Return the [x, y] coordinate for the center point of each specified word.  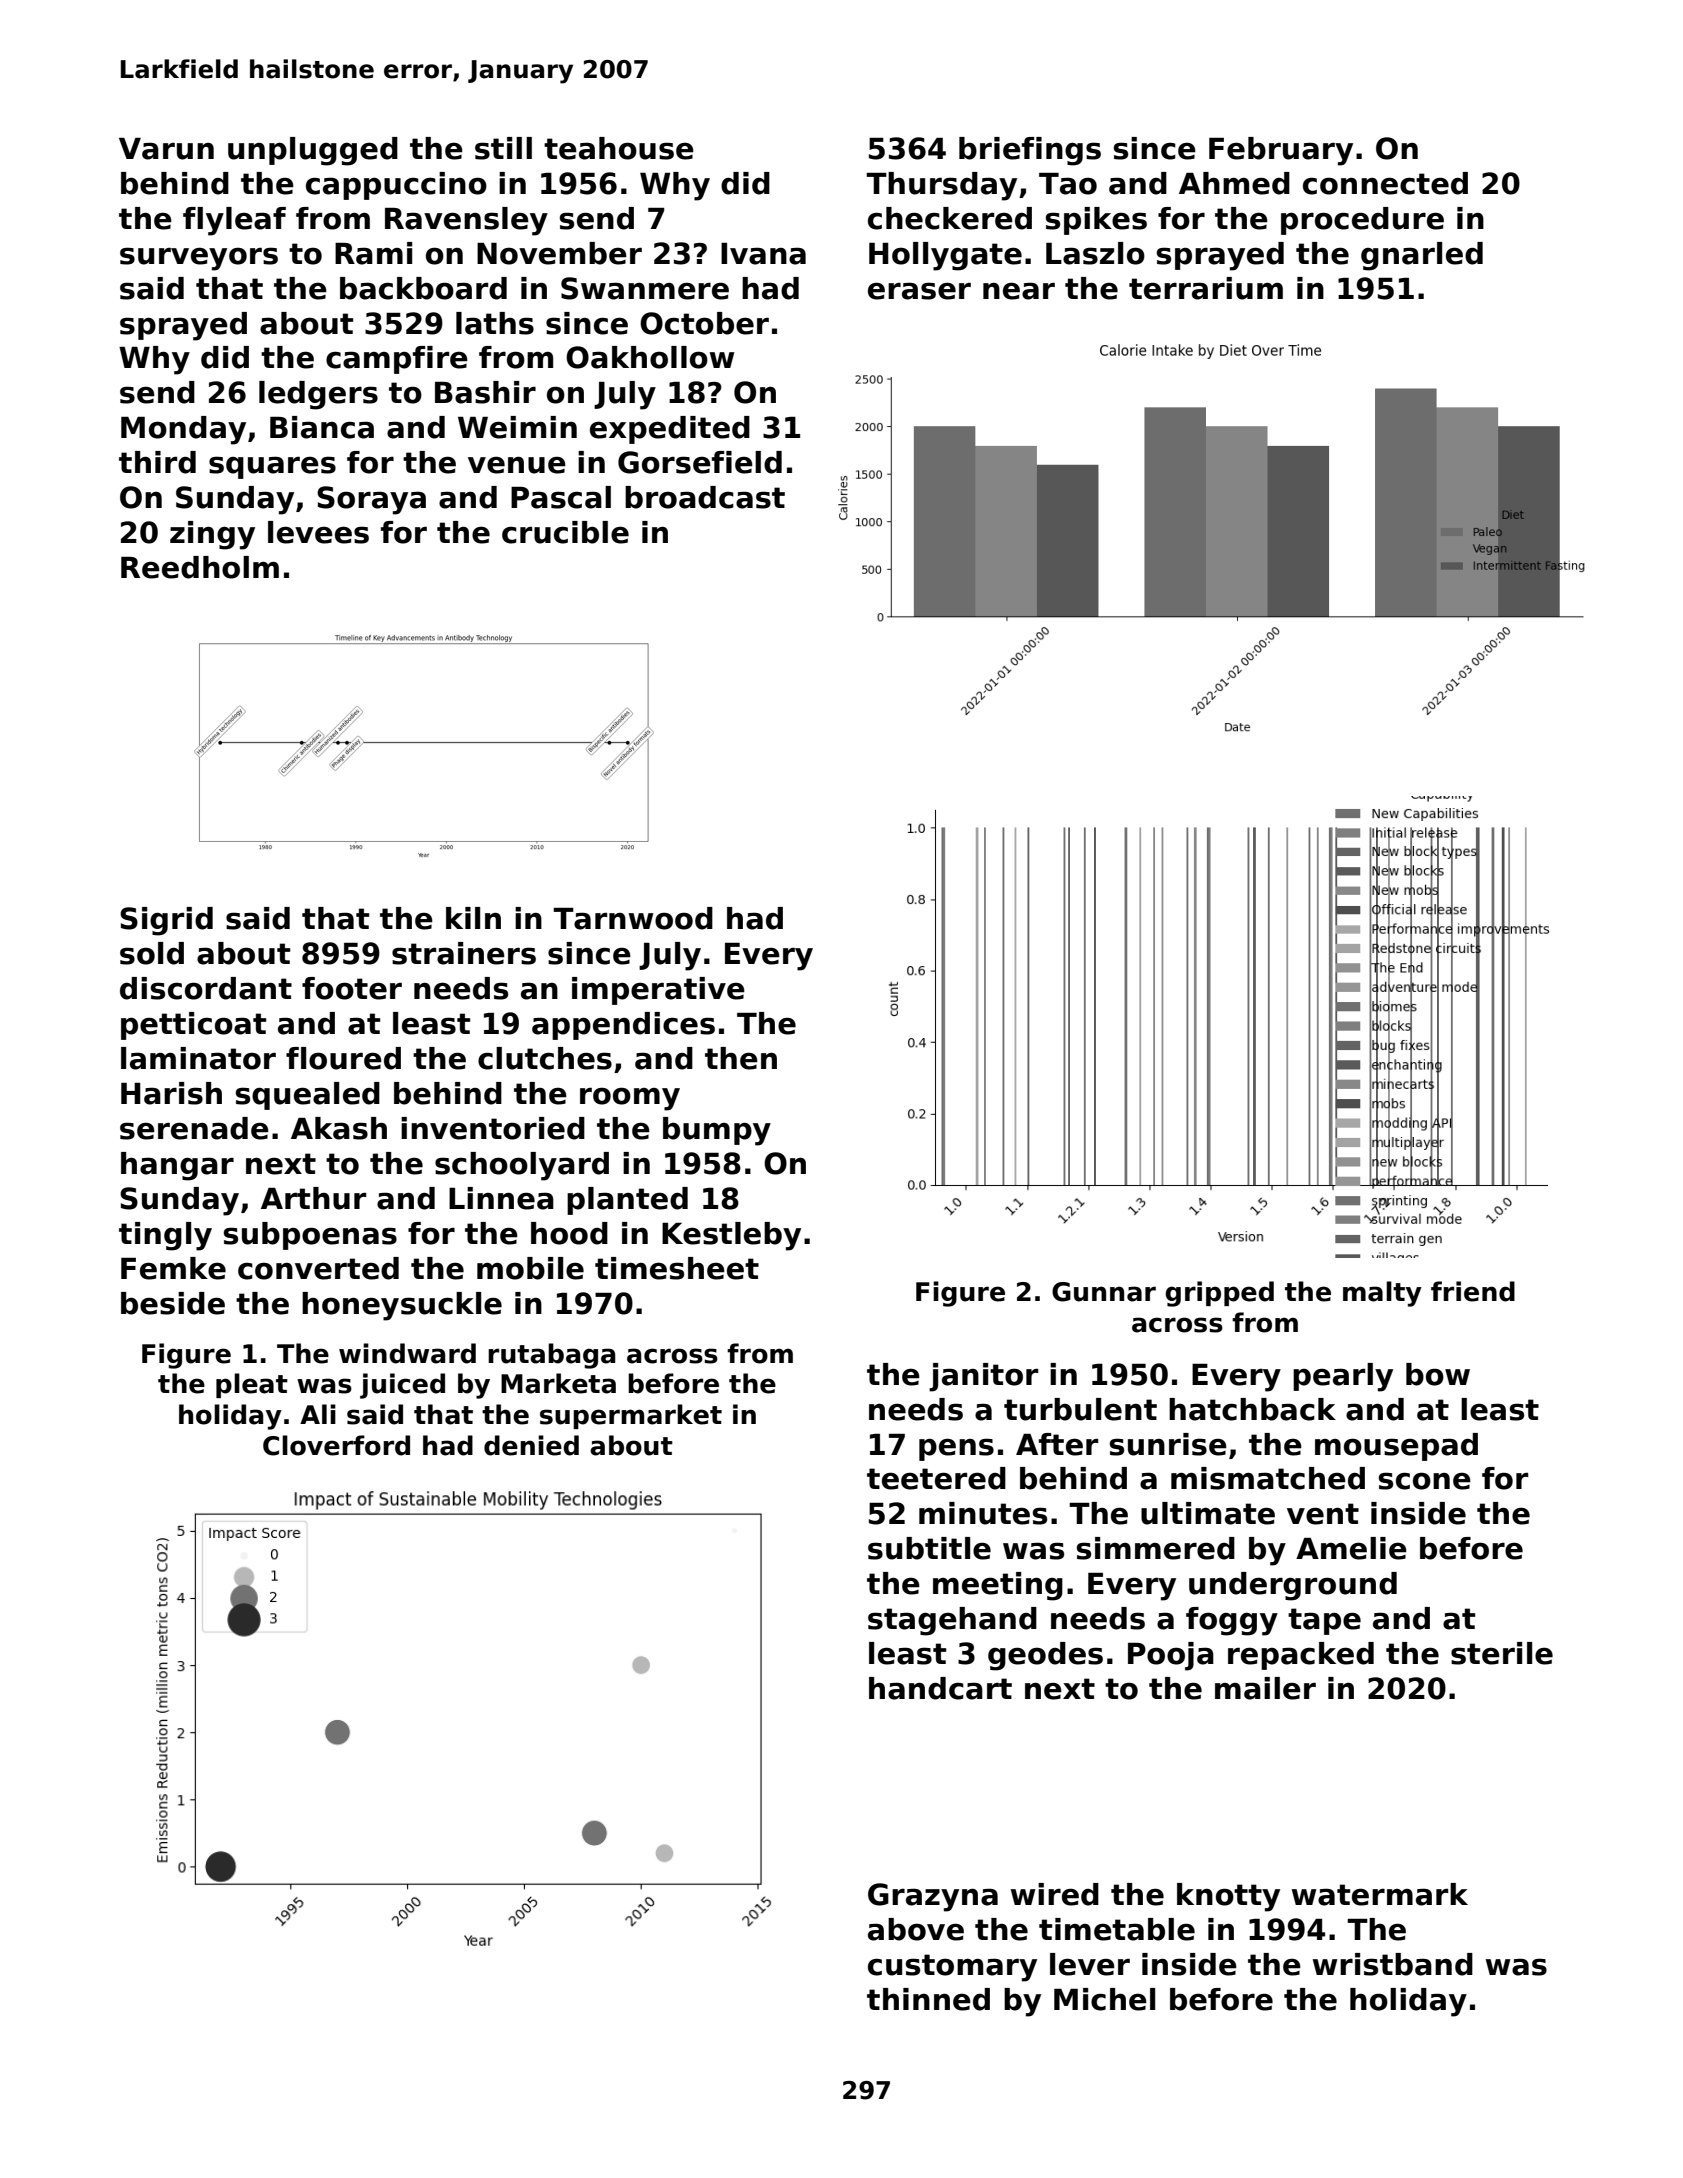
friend [1473, 1291]
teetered [936, 1478]
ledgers [318, 395]
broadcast [705, 497]
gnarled [1422, 256]
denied [531, 1445]
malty [1382, 1294]
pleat [252, 1385]
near [1019, 291]
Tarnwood [633, 918]
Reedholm [200, 567]
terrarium [1206, 288]
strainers [464, 953]
